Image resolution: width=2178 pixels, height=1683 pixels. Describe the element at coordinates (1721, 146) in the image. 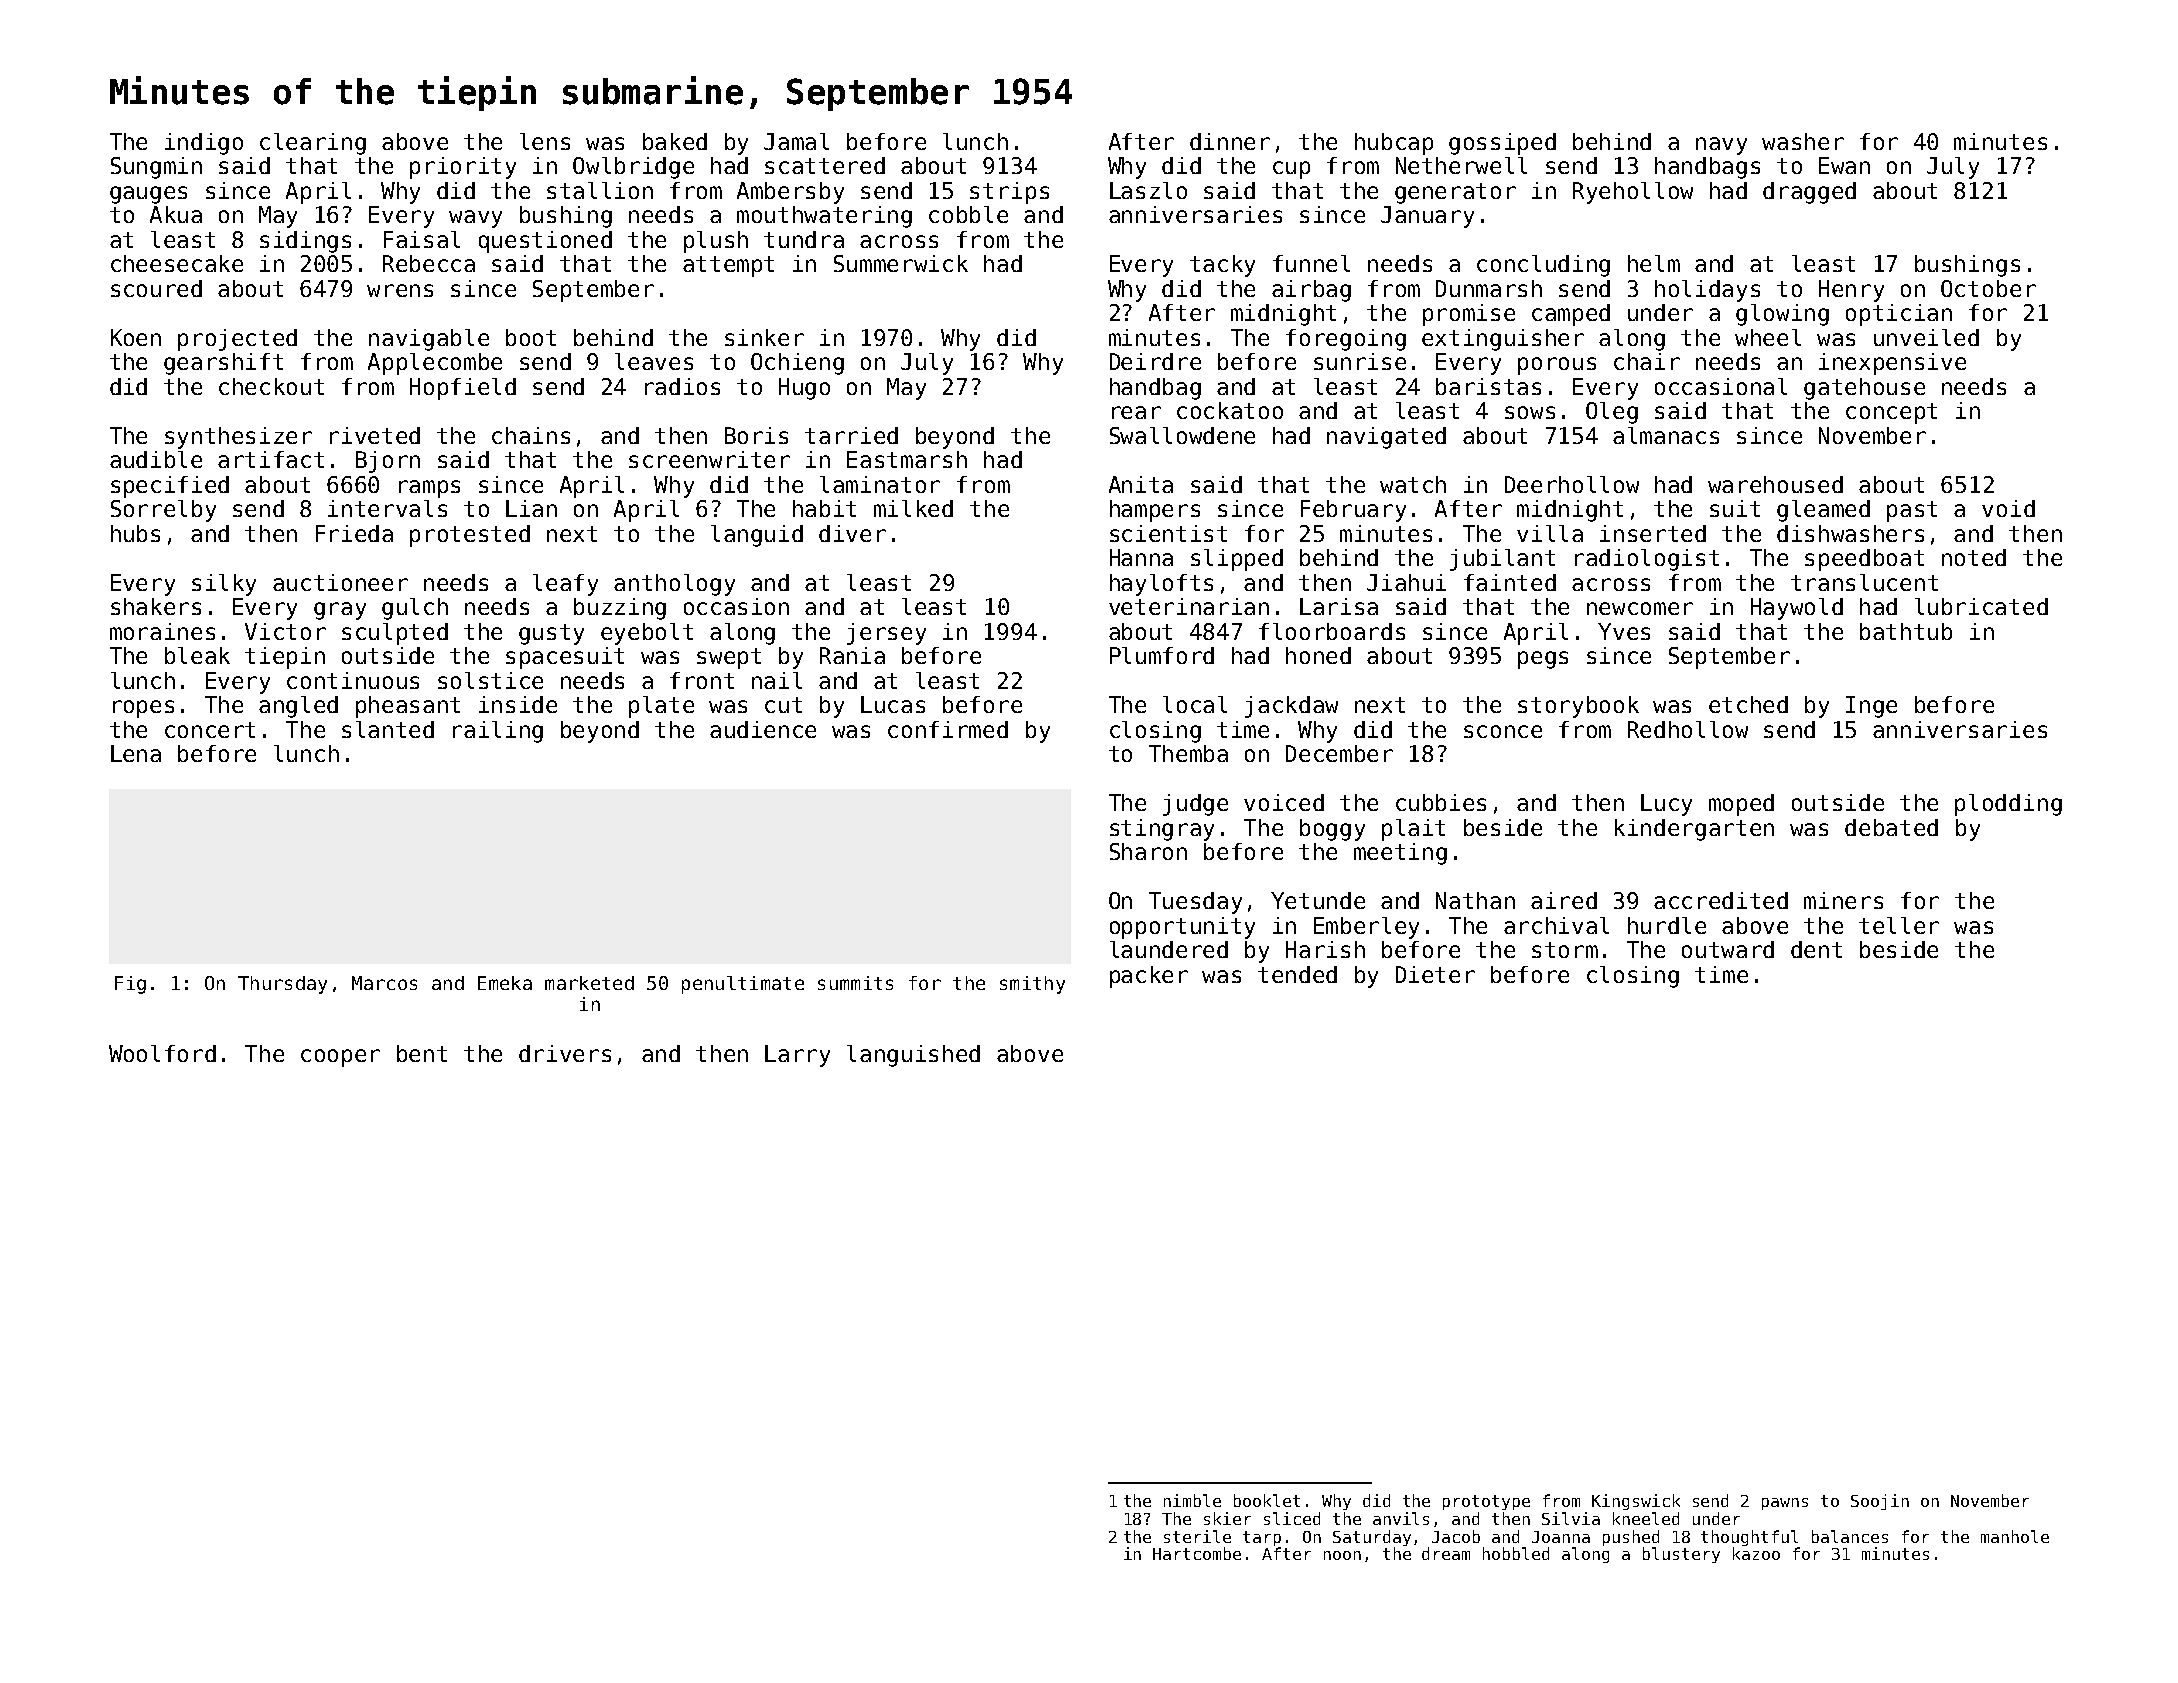

I see `navy` at that location.
